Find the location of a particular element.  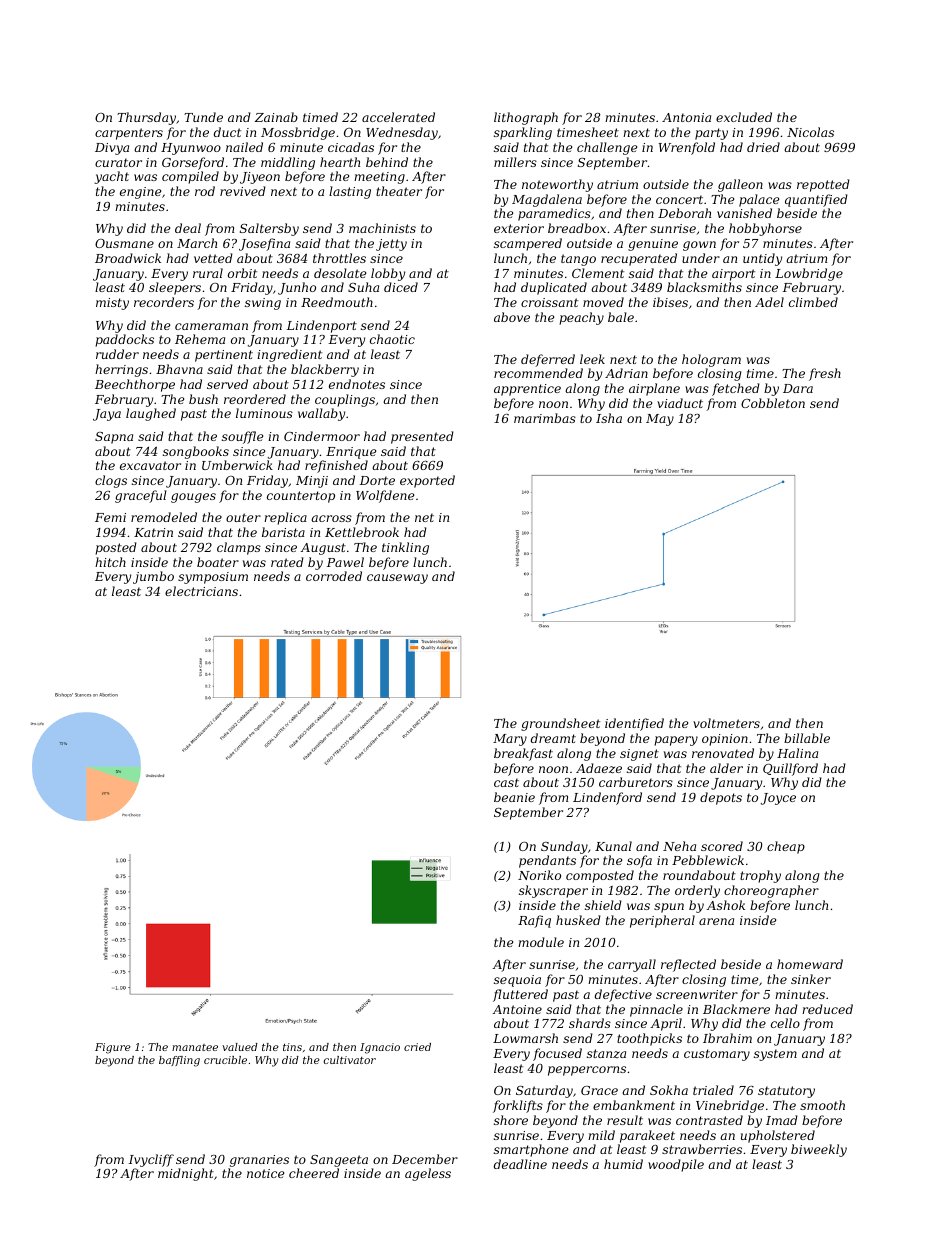

gouges is located at coordinates (193, 498).
